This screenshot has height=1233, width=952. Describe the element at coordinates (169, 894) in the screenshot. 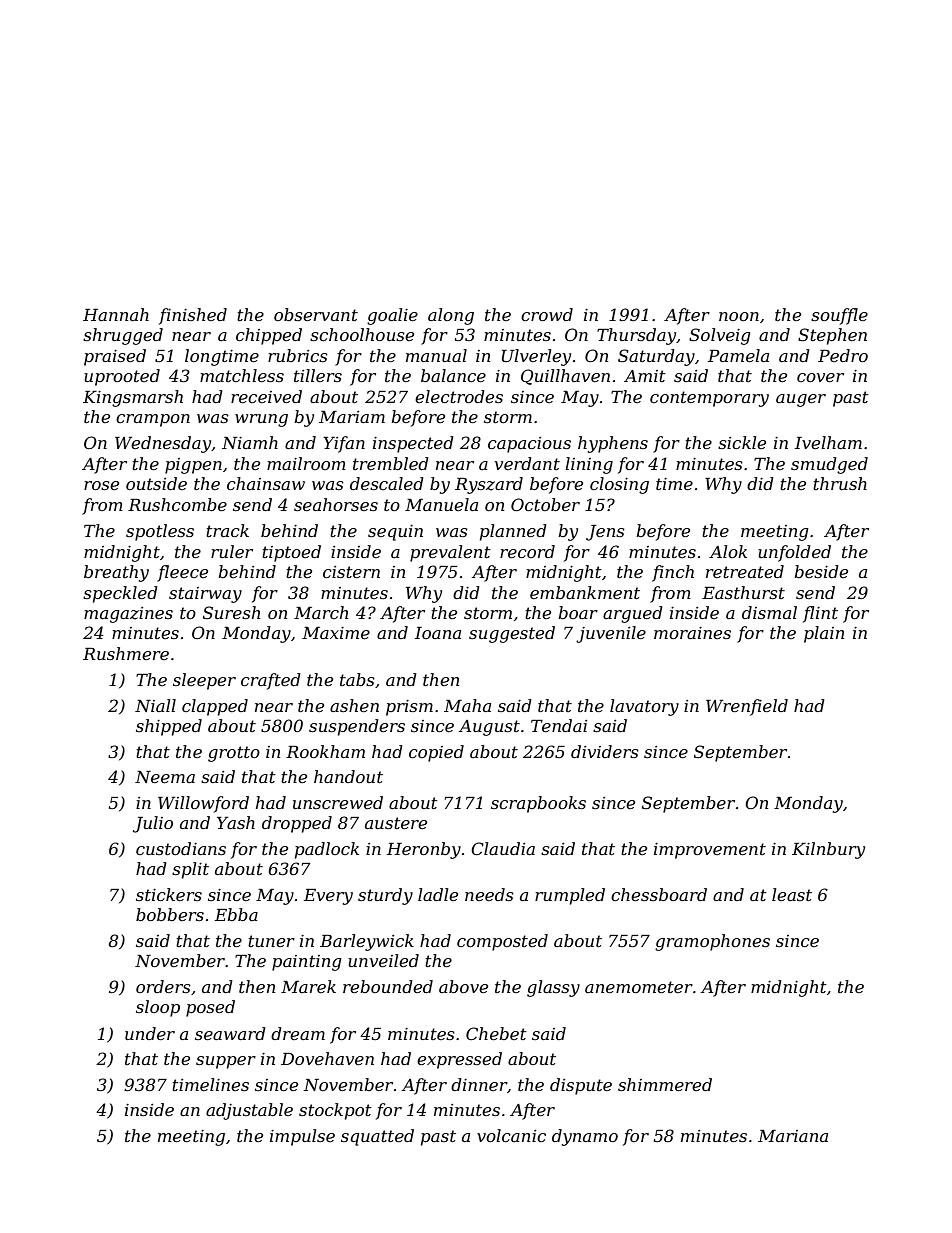

I see `stickers` at that location.
